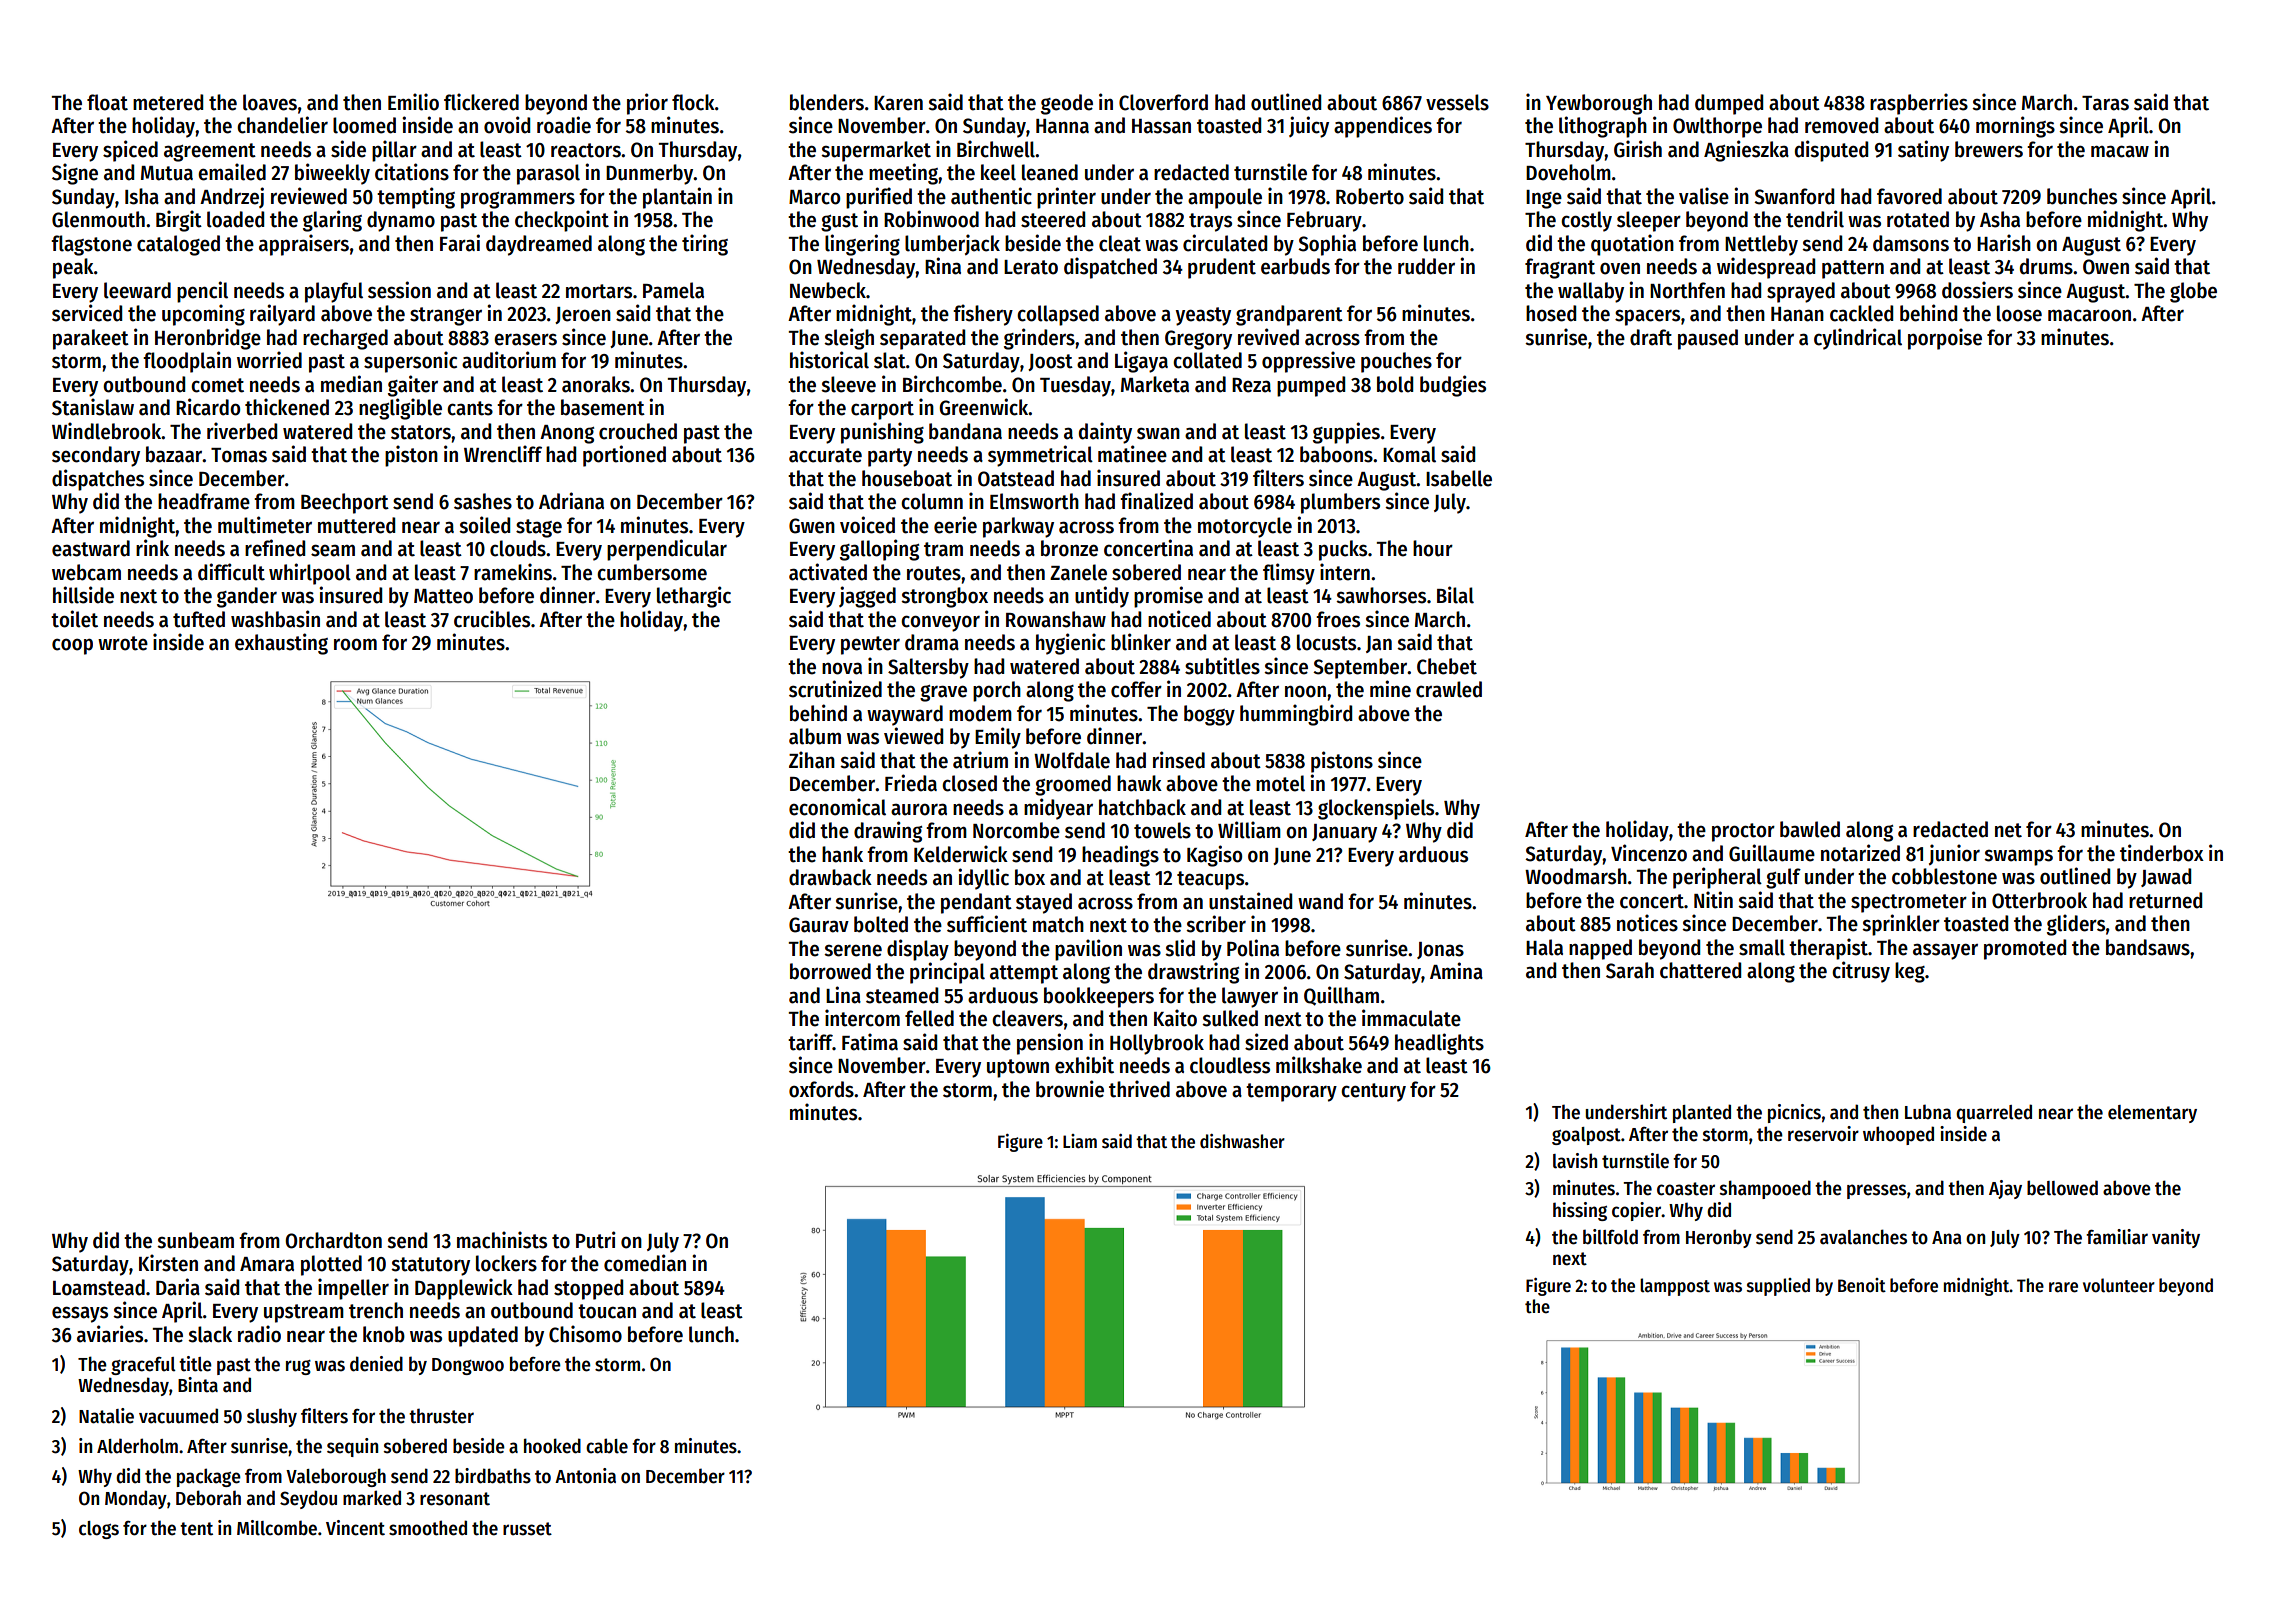  What do you see at coordinates (99, 1530) in the image?
I see `clogs` at bounding box center [99, 1530].
